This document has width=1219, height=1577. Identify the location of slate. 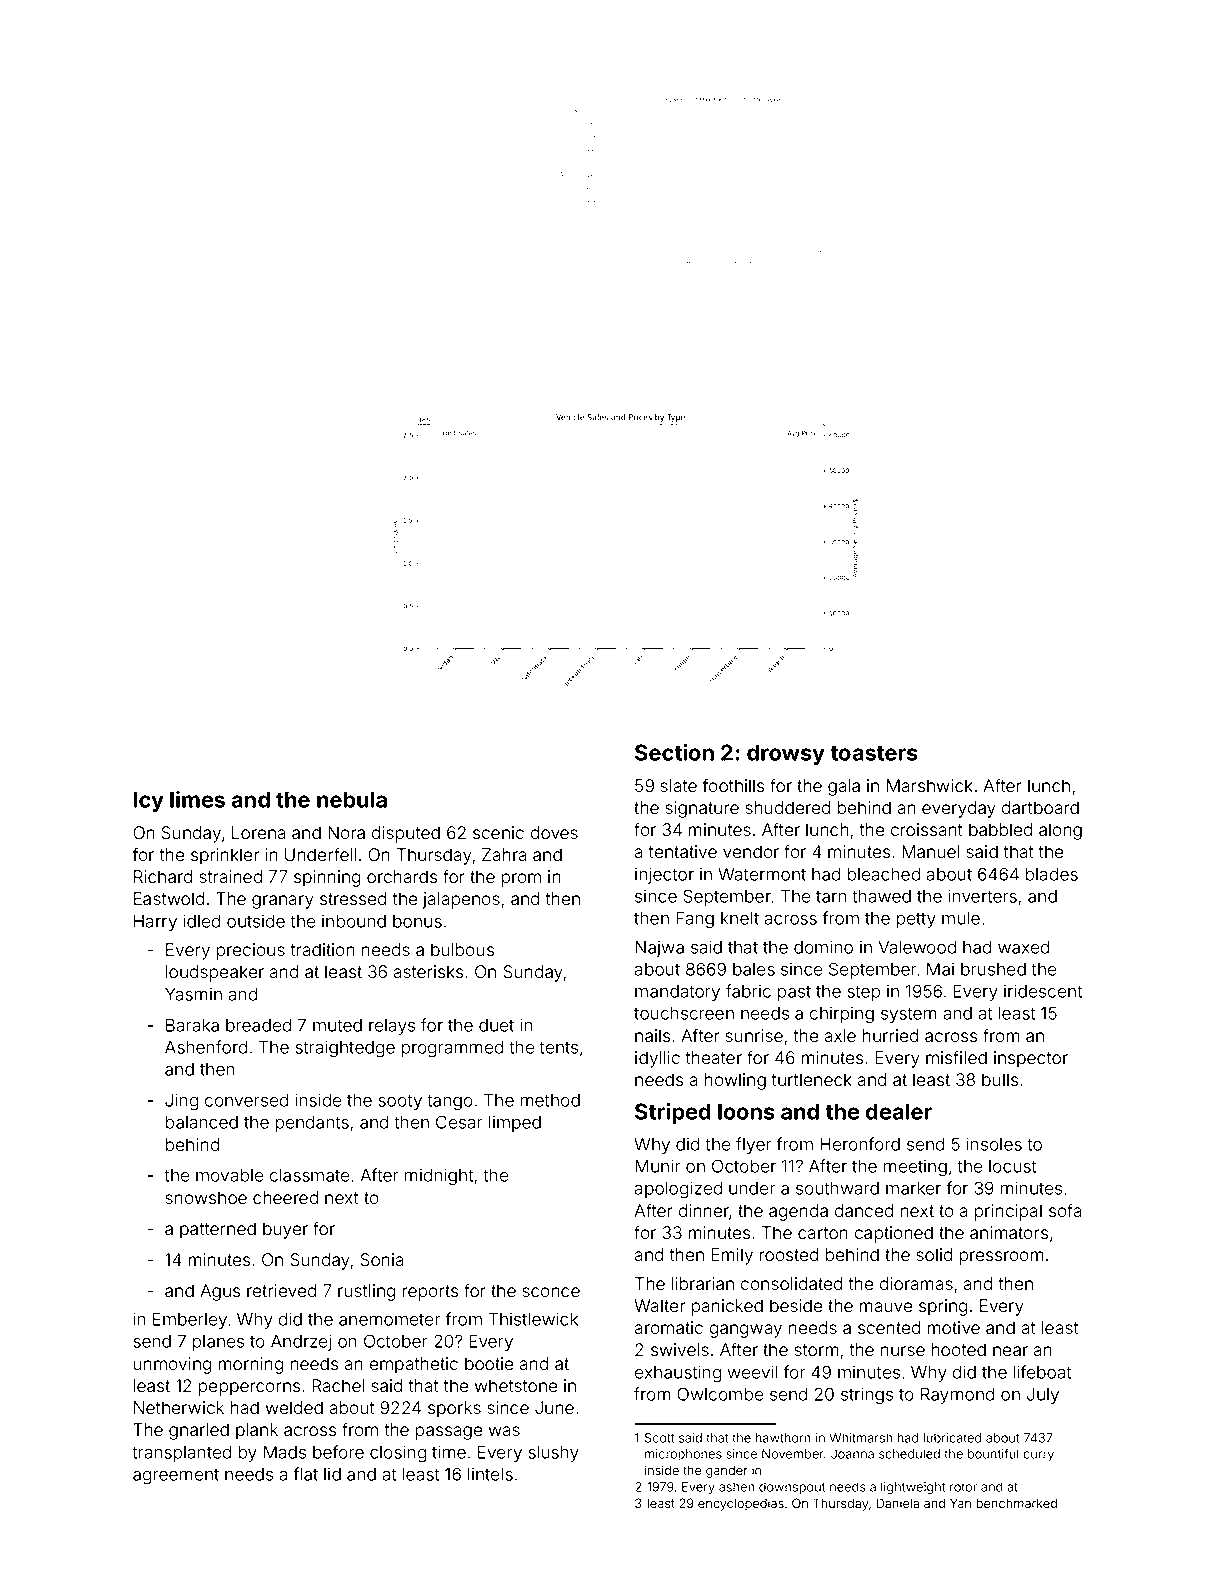
(678, 786).
